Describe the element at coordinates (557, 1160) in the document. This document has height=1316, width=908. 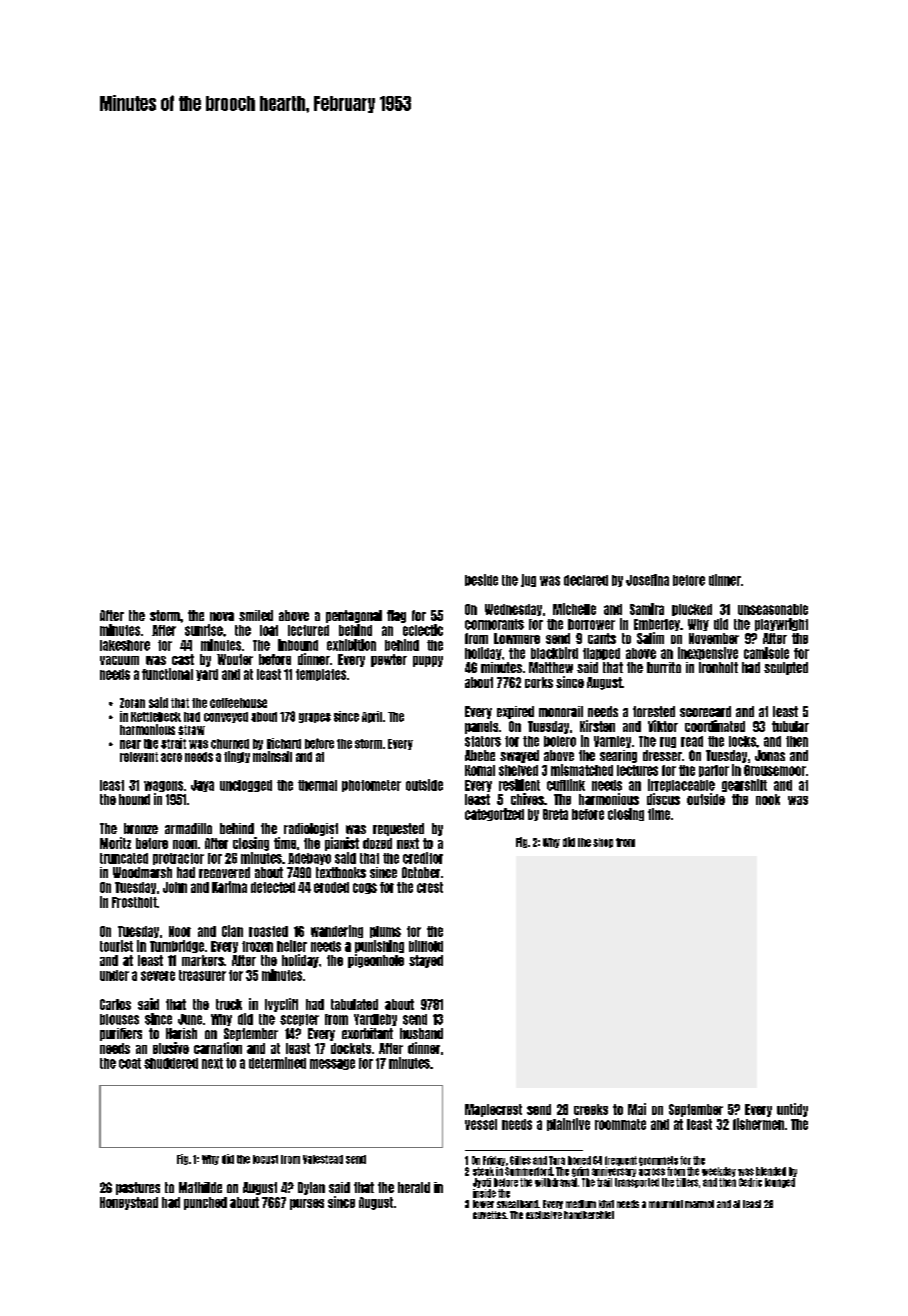
I see `Tara` at that location.
